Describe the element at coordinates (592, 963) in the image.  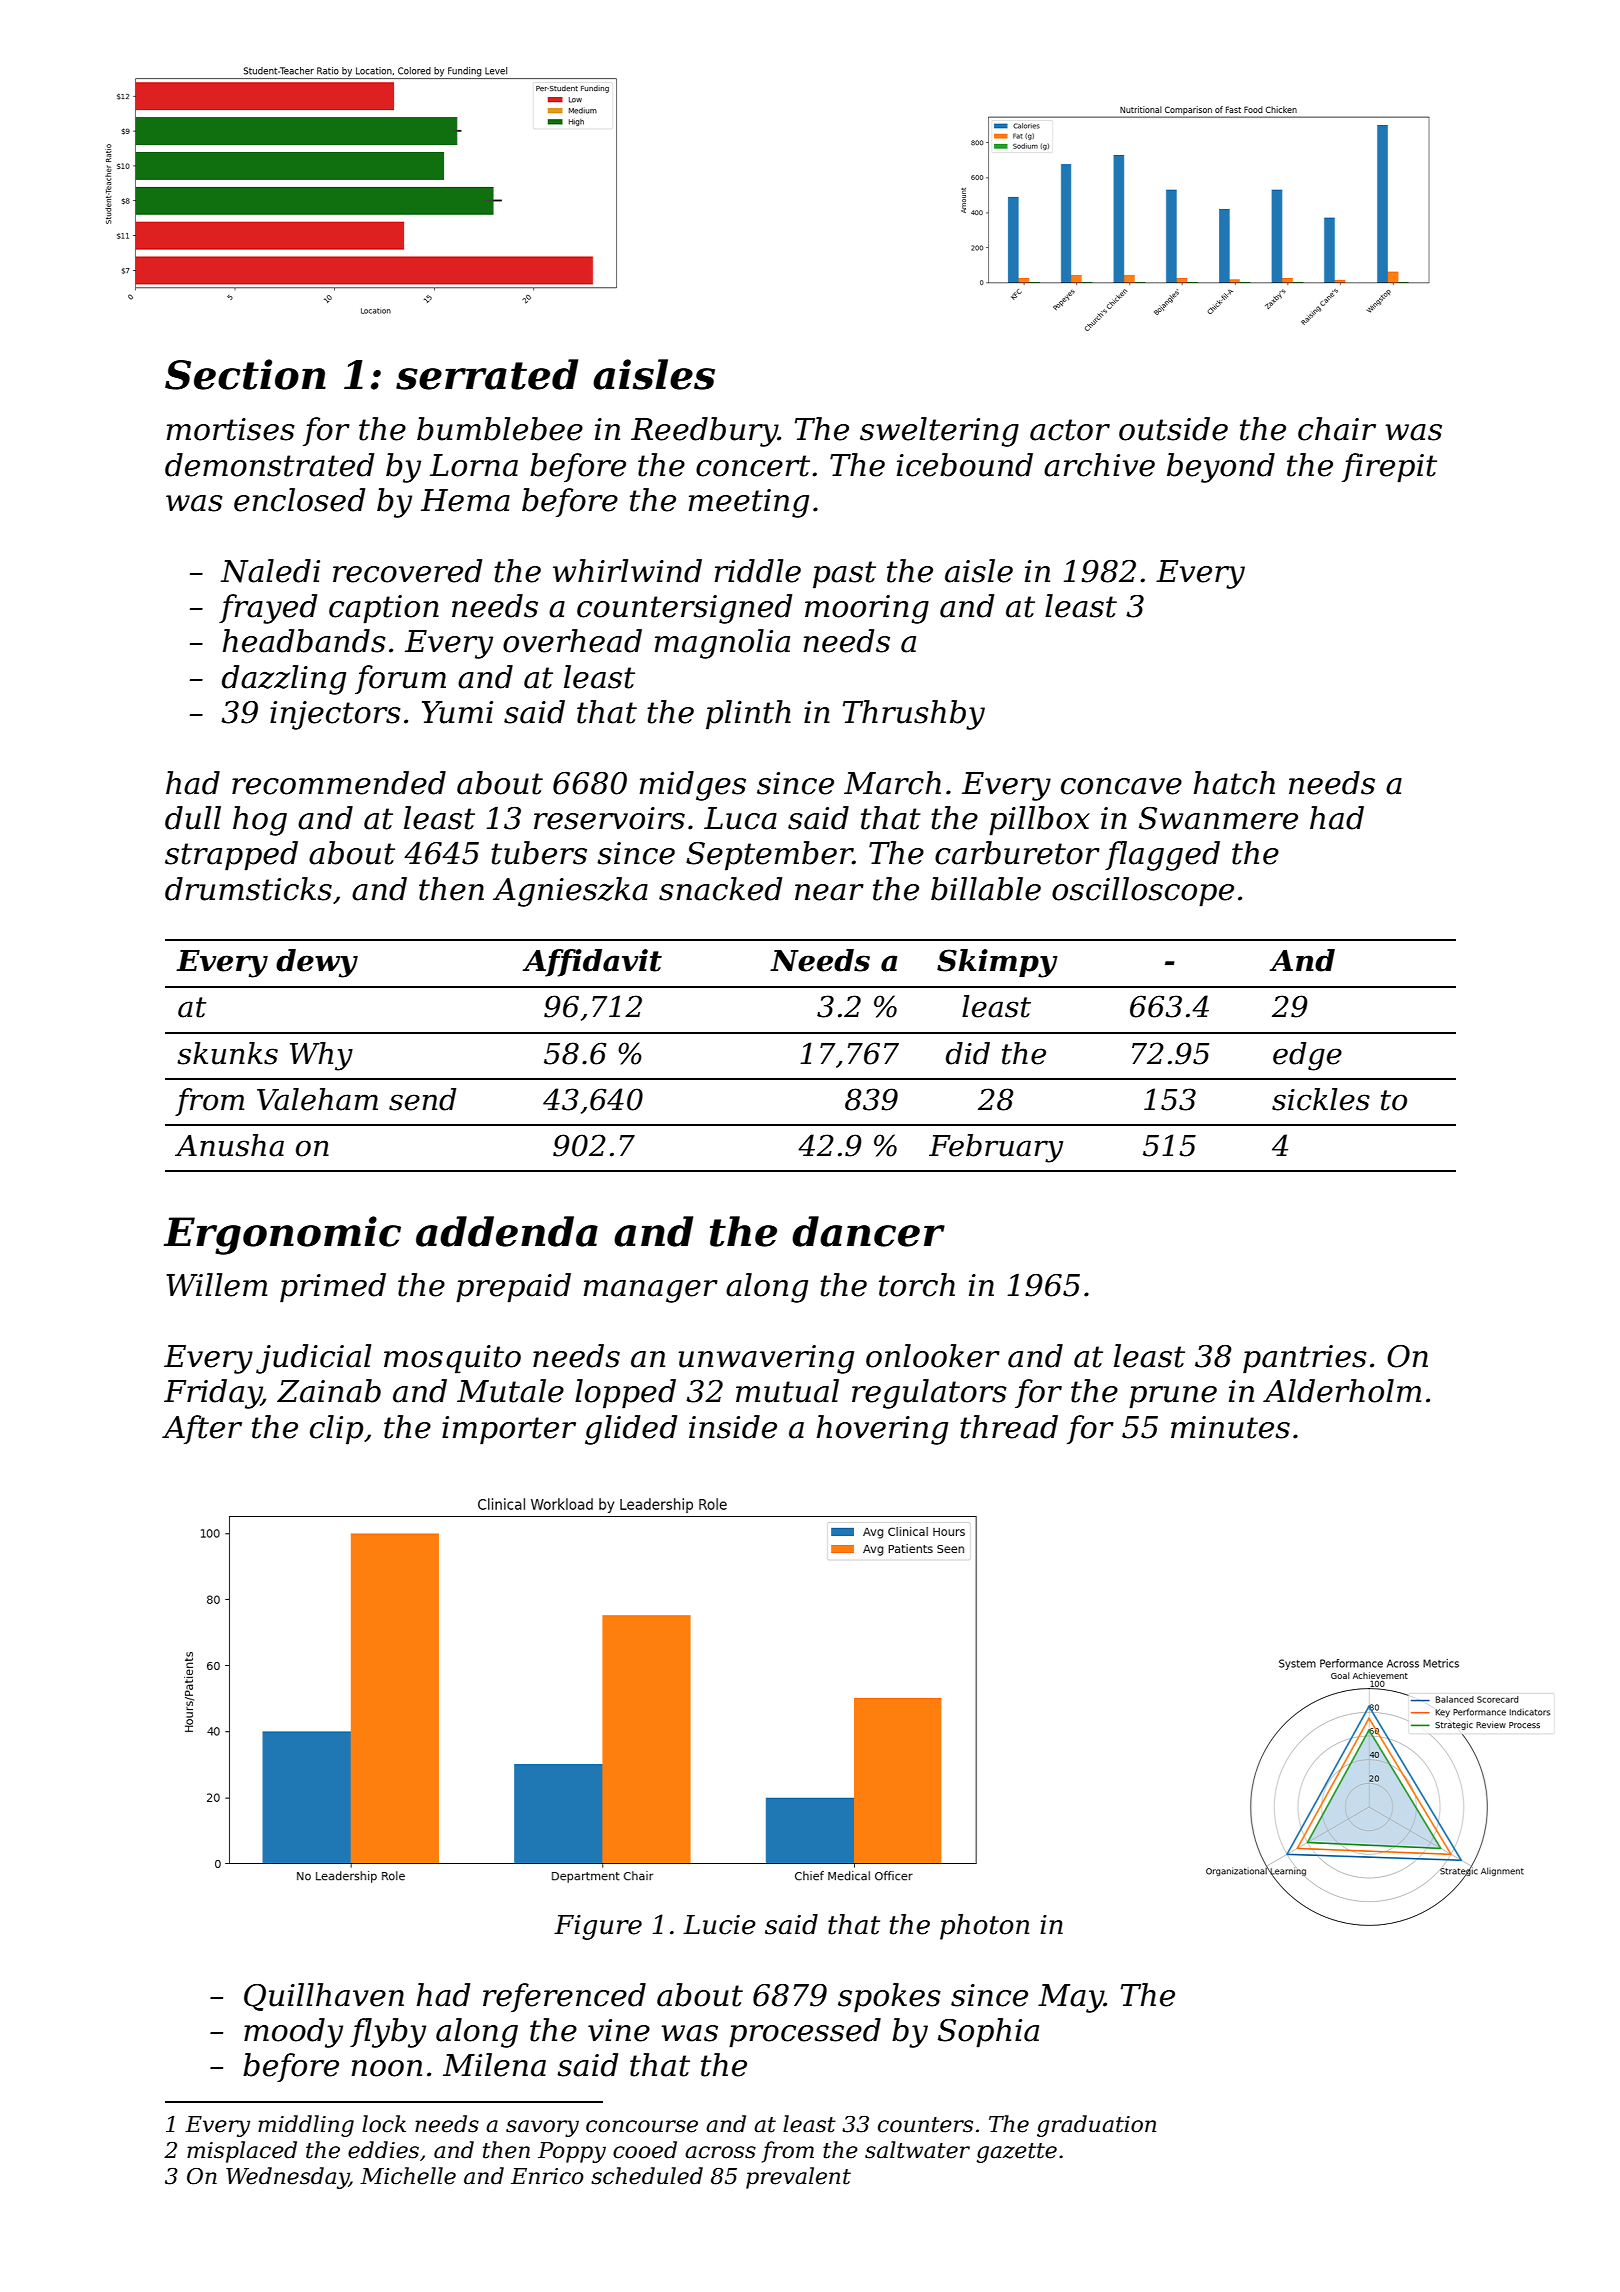
I see `Affidavit` at that location.
